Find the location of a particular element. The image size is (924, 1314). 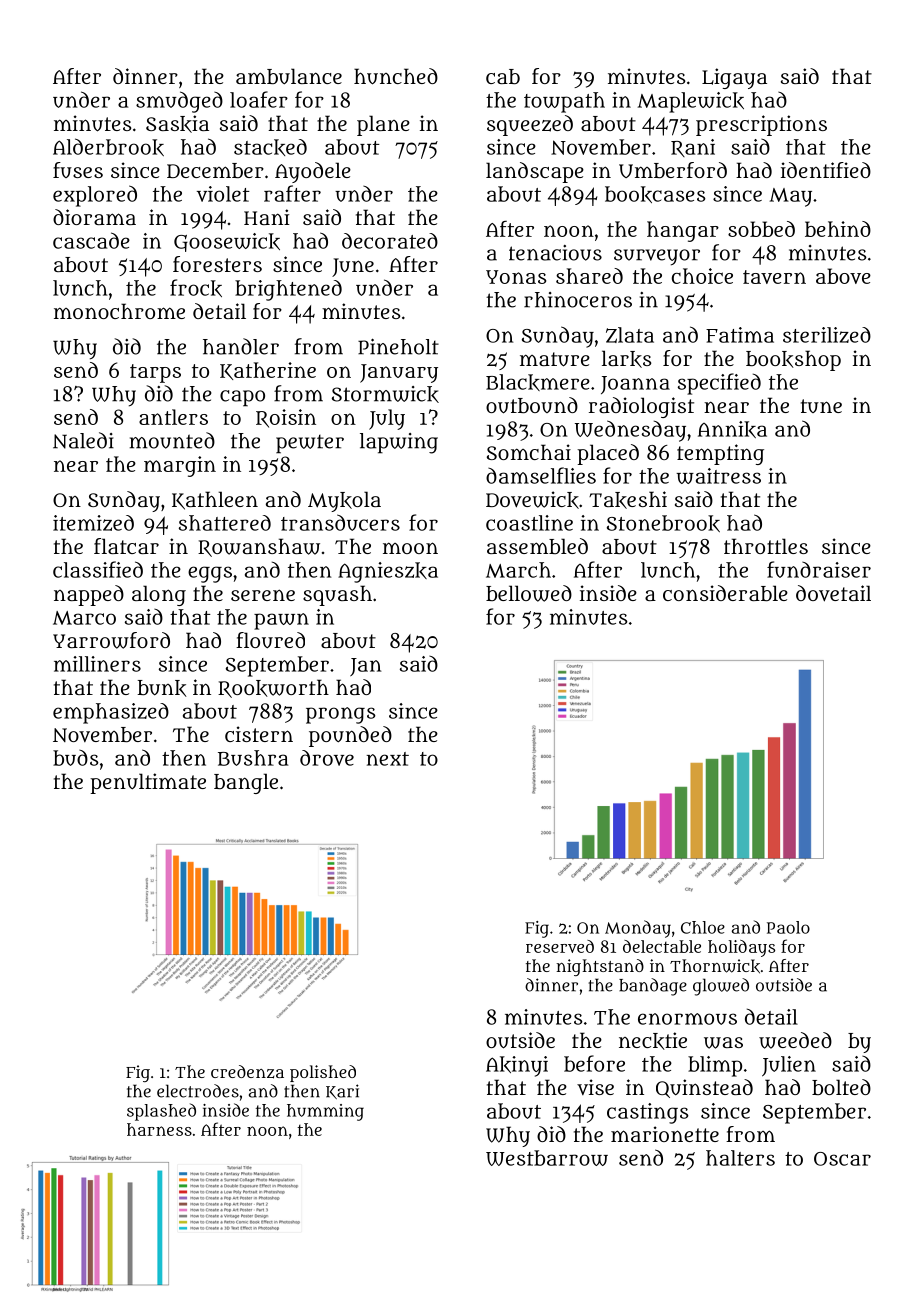

coastline is located at coordinates (529, 523).
